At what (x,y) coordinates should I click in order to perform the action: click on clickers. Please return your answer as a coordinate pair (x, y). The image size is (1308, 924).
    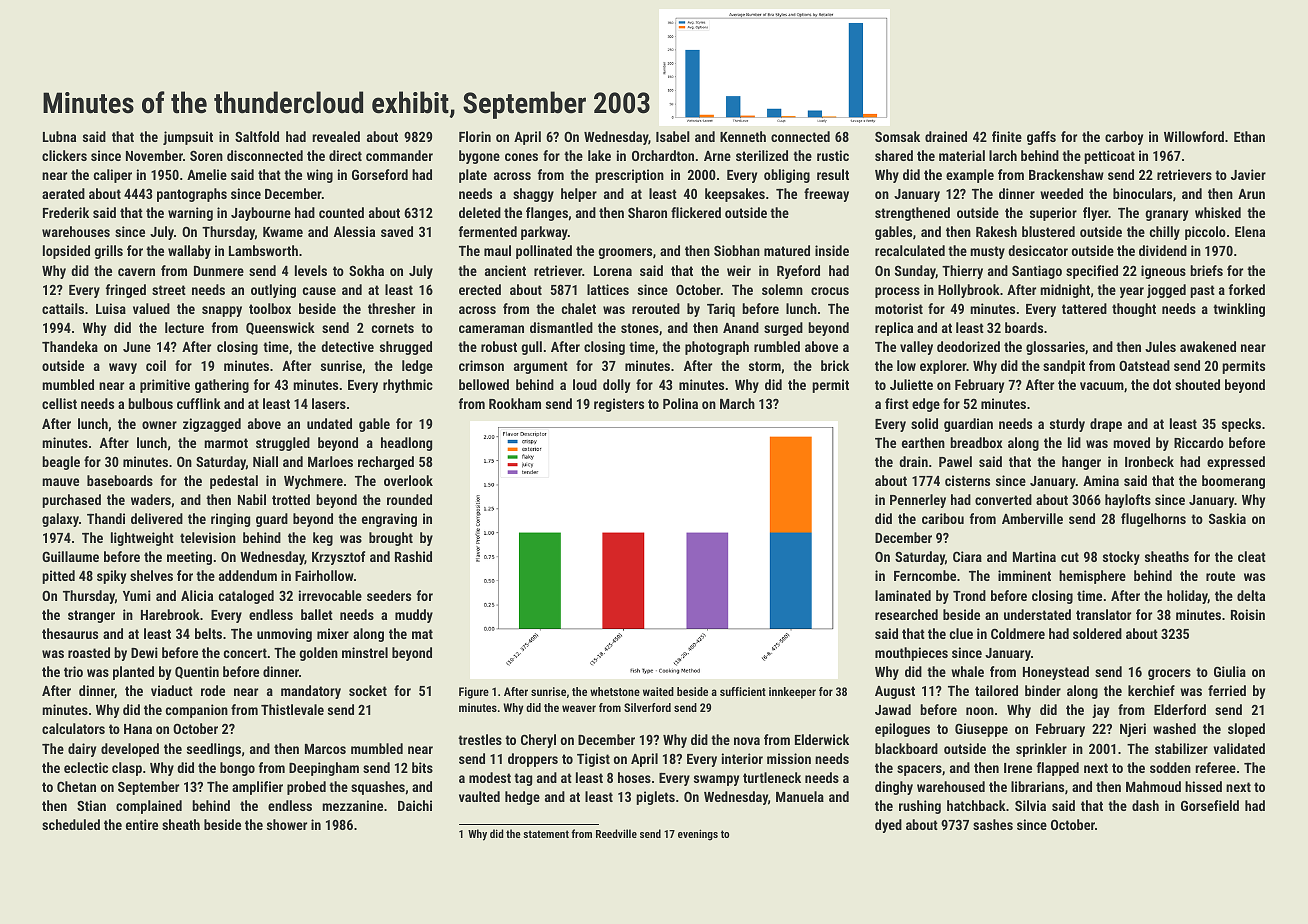
    Looking at the image, I should click on (64, 155).
